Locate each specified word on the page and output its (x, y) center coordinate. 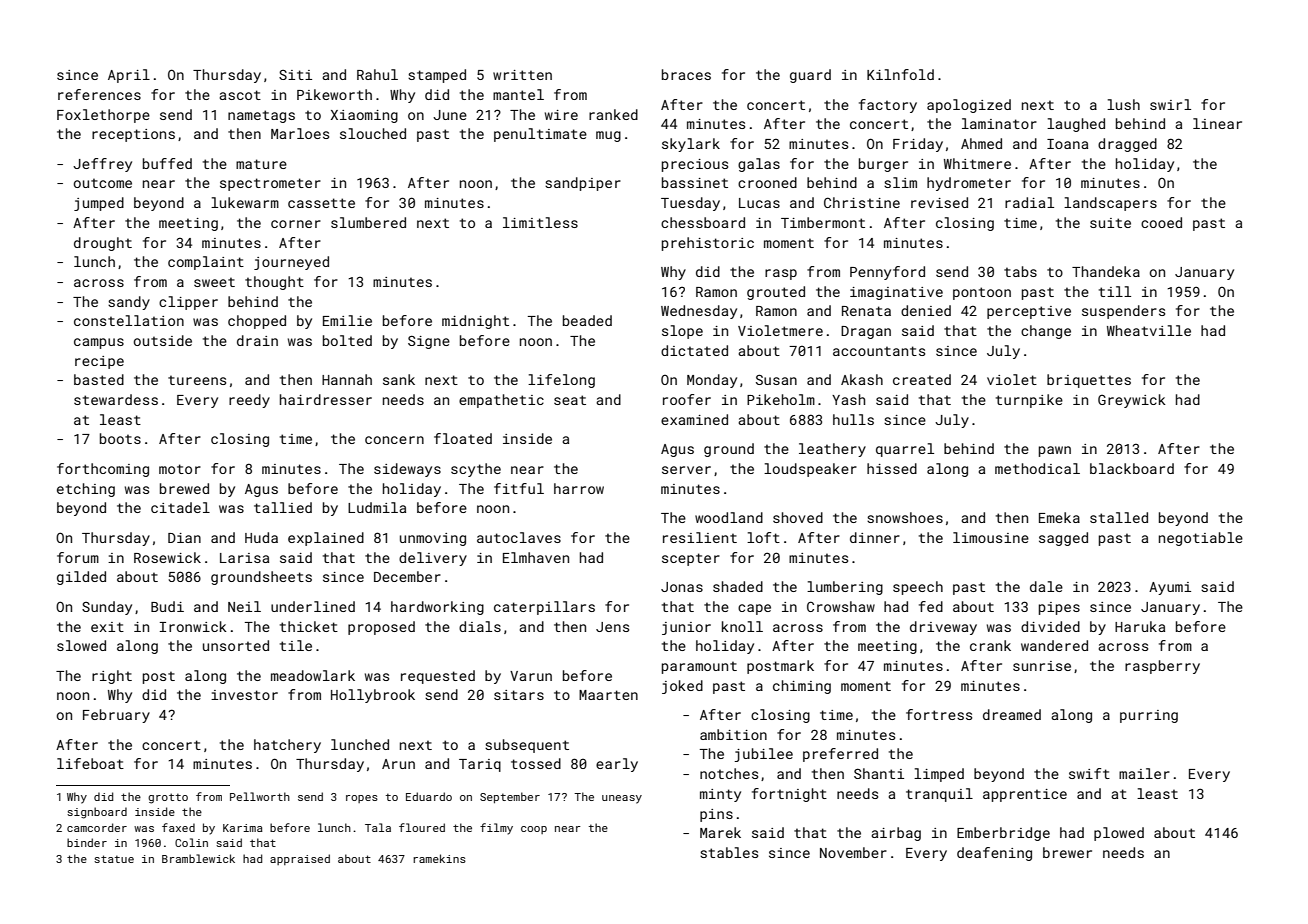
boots (120, 438)
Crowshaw (841, 606)
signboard (97, 813)
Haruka (1140, 626)
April (129, 76)
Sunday (107, 608)
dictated (694, 350)
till (1115, 291)
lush (1123, 104)
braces (686, 74)
